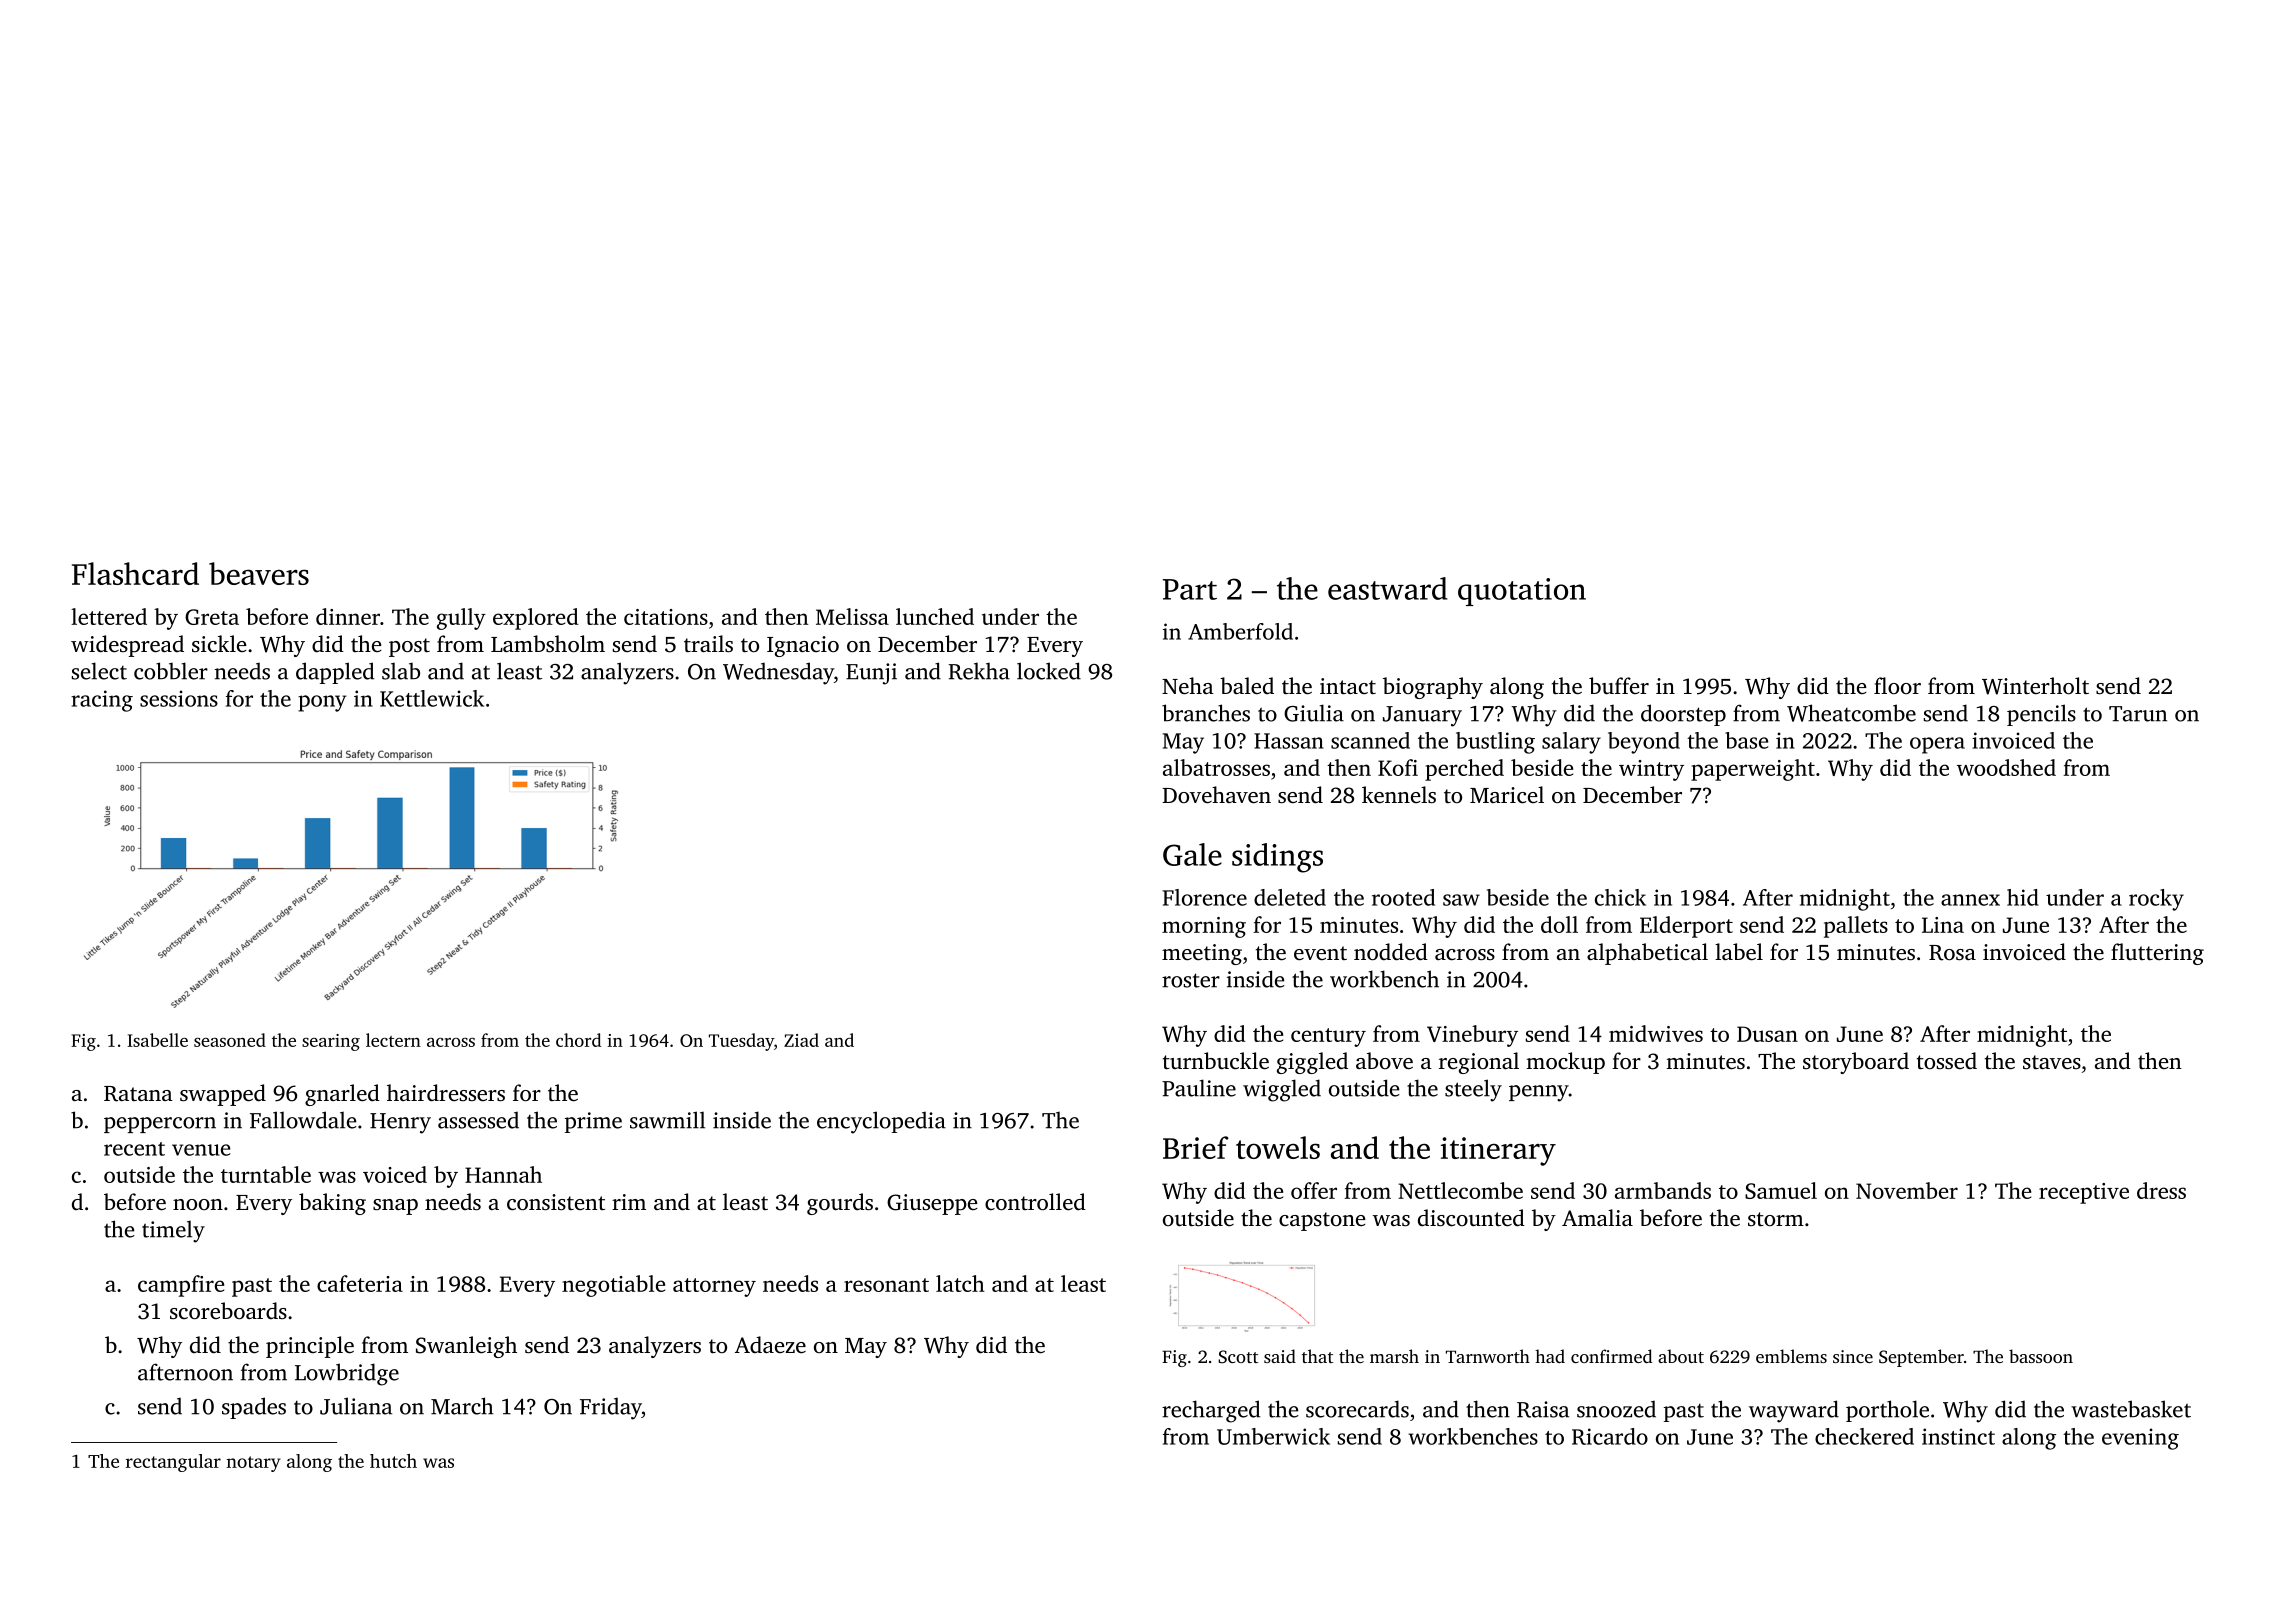  Describe the element at coordinates (1781, 1190) in the screenshot. I see `Samuel` at that location.
